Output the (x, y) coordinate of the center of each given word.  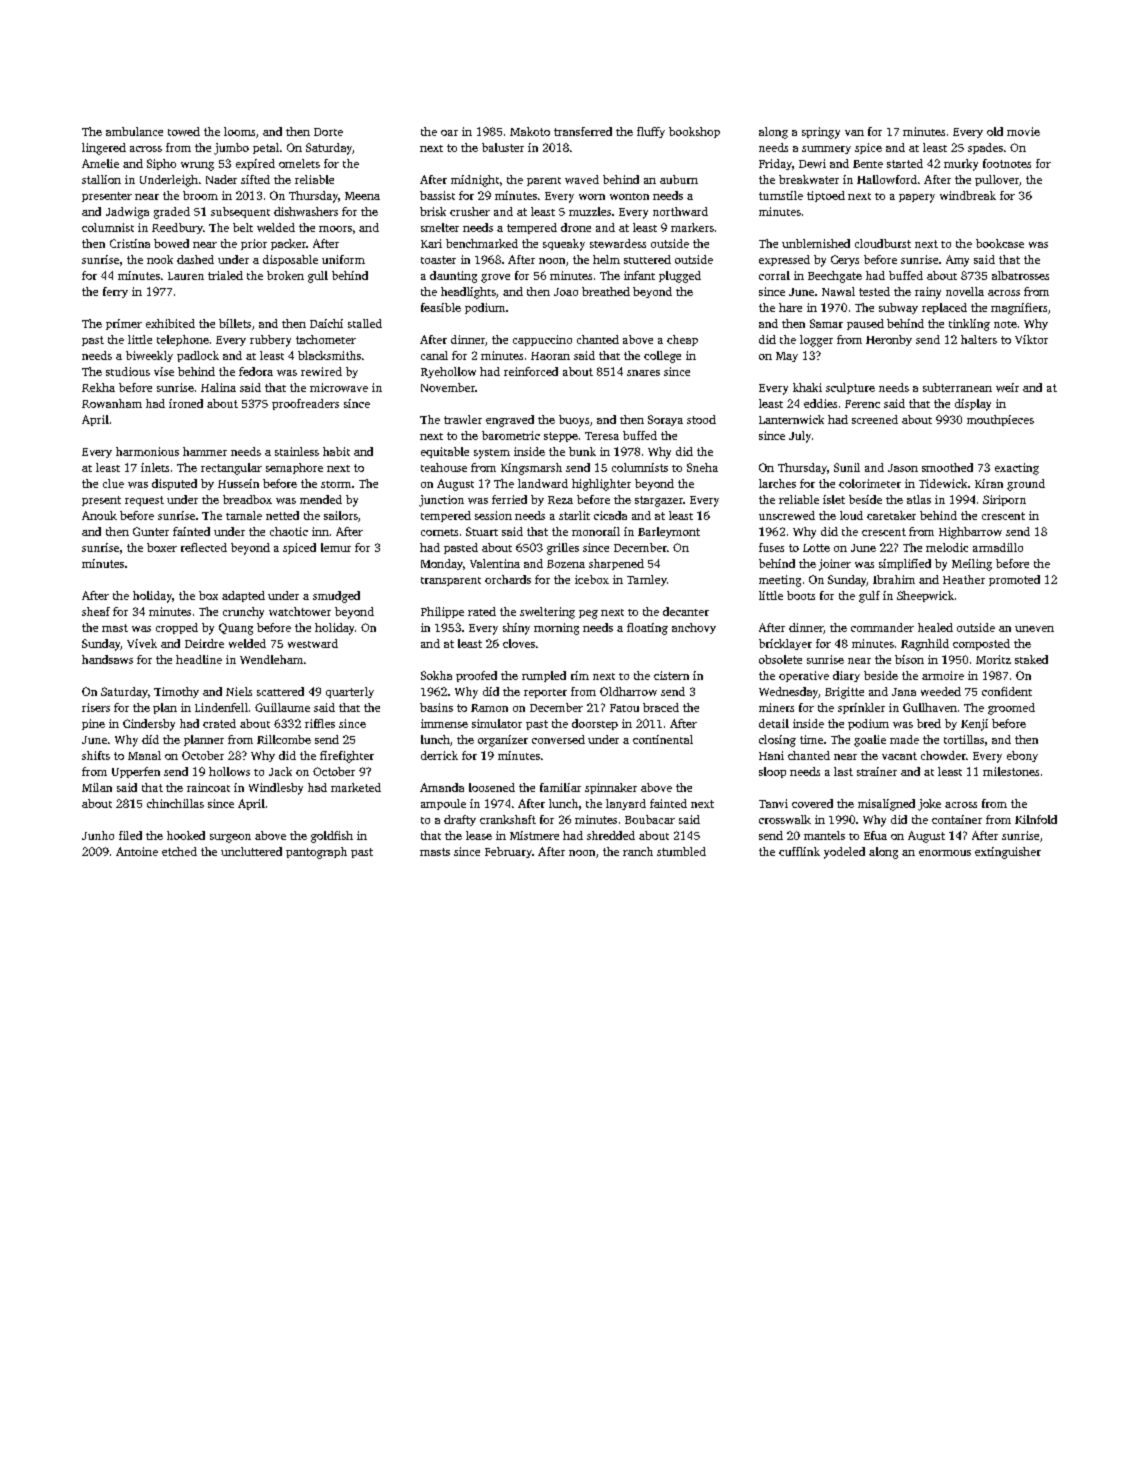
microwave (339, 387)
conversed (558, 739)
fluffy (651, 132)
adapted (243, 596)
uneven (1034, 629)
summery (826, 150)
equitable (445, 452)
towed (184, 131)
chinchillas (175, 803)
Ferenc (862, 404)
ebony (1022, 756)
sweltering (547, 613)
